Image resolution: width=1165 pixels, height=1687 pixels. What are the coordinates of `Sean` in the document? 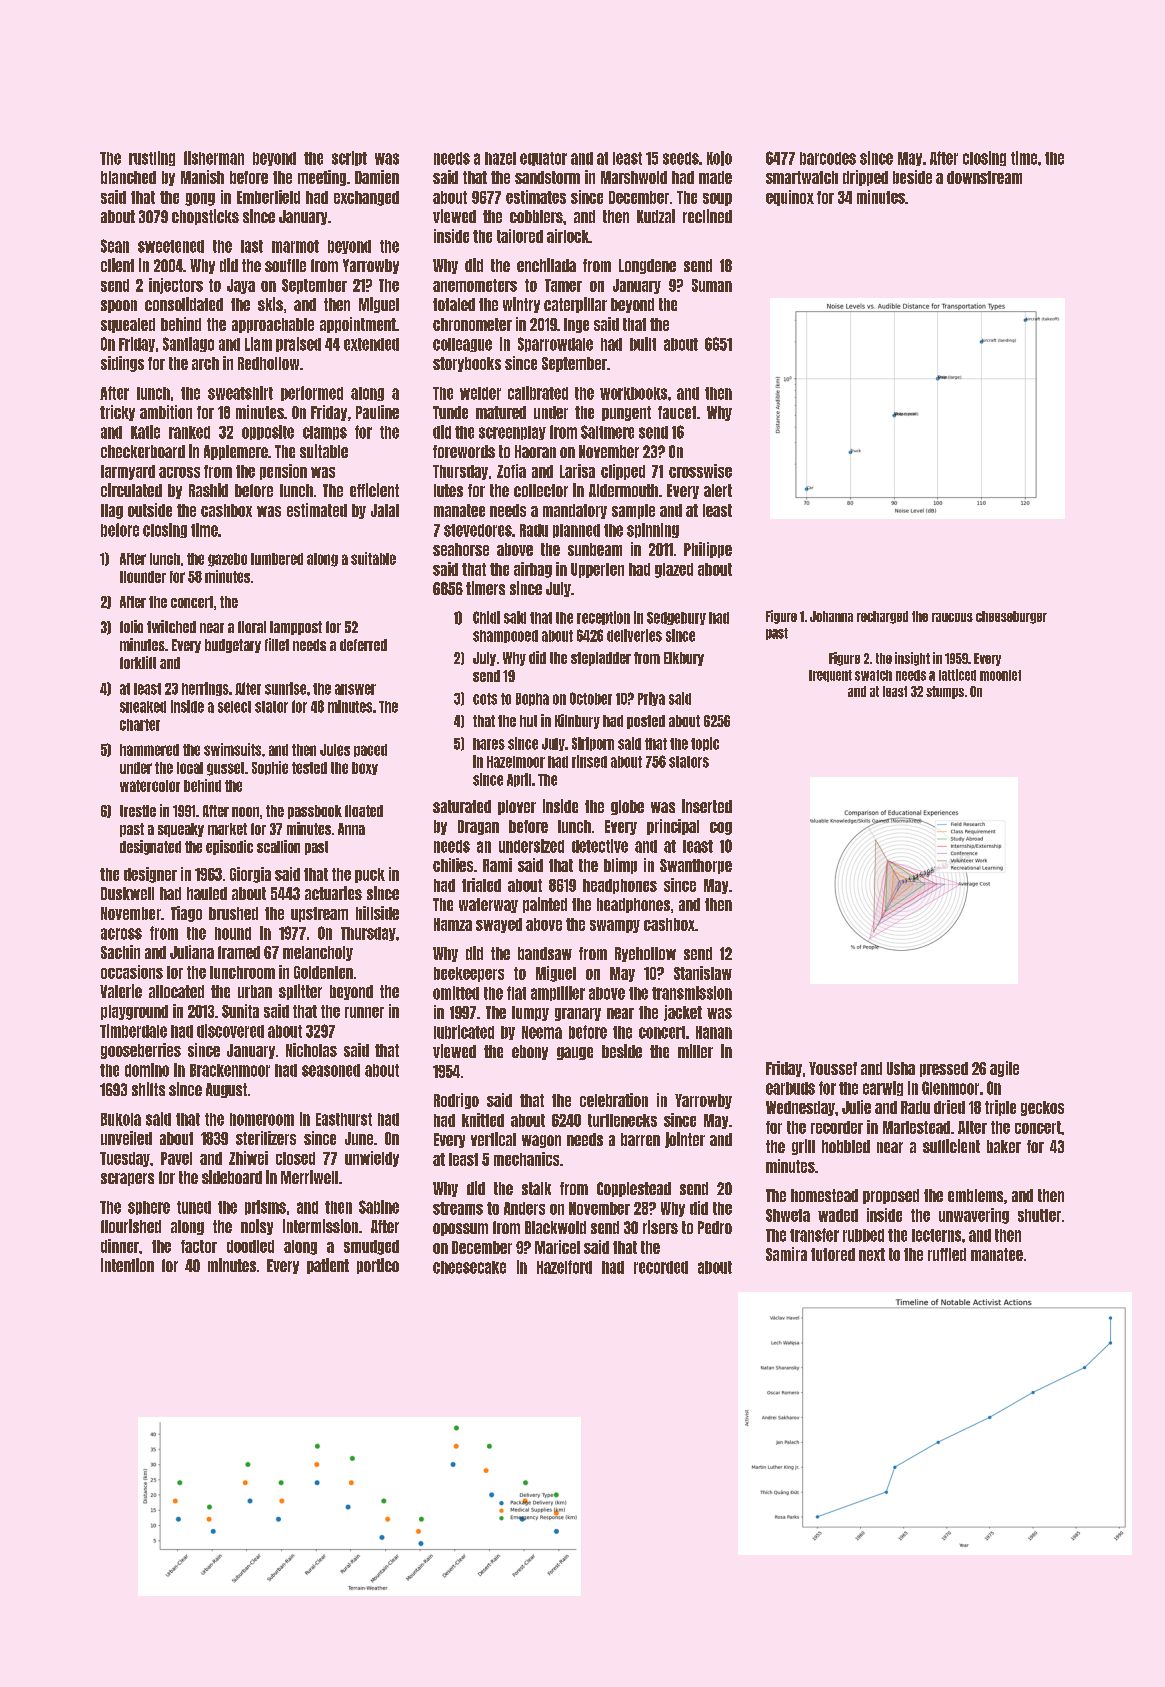 It's located at (115, 246).
